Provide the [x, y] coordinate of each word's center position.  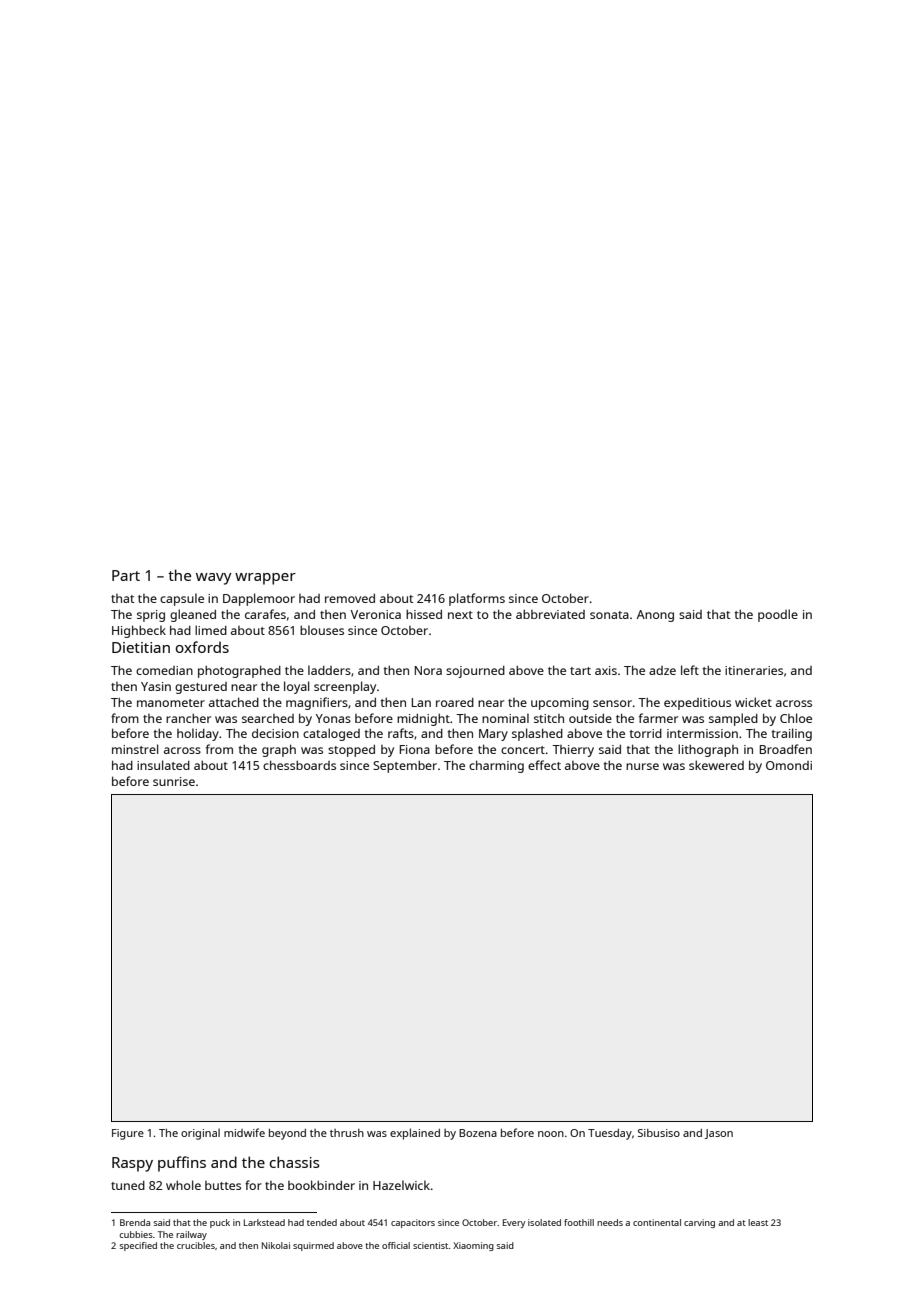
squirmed [313, 1246]
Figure [128, 1134]
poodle [778, 615]
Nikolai [276, 1245]
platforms [477, 599]
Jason [719, 1134]
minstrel [135, 749]
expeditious [697, 704]
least [758, 1222]
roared [455, 702]
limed [211, 630]
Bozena [478, 1133]
